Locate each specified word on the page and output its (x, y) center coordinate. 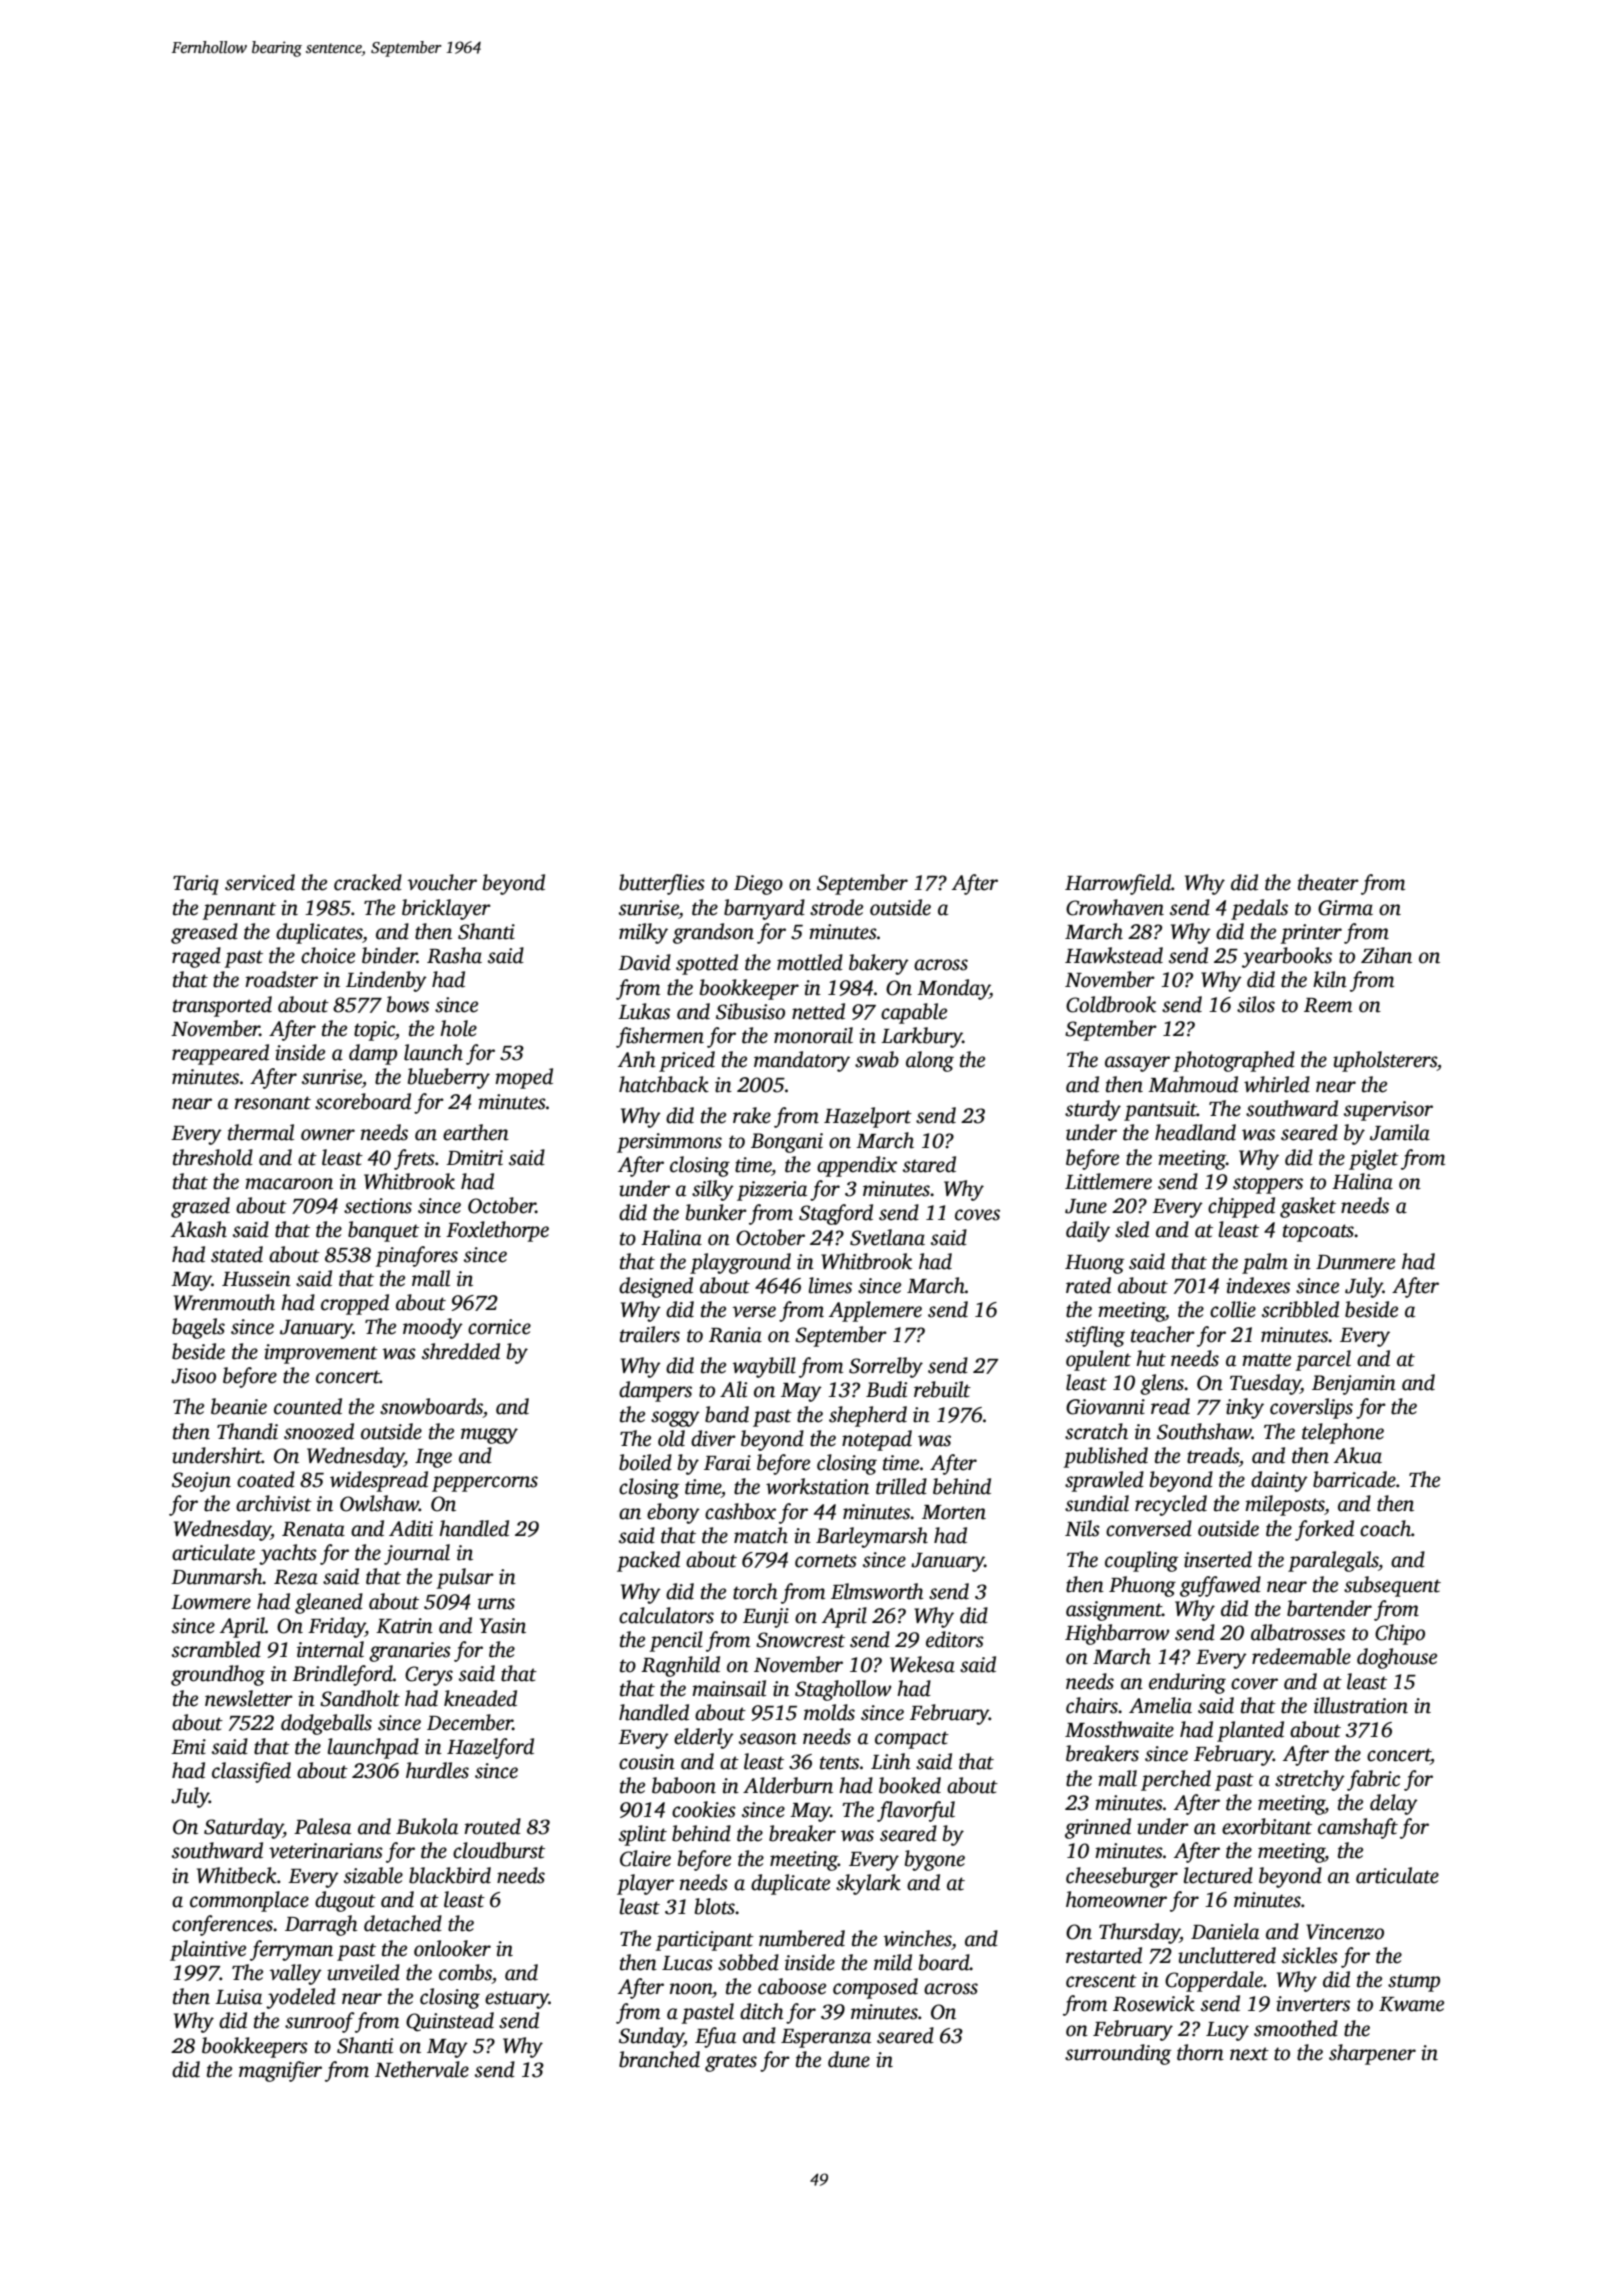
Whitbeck (237, 1875)
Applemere (875, 1311)
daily (1088, 1231)
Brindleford (342, 1675)
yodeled (301, 1998)
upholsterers (1385, 1061)
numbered (802, 1938)
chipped (1241, 1207)
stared (929, 1164)
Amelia (1160, 1705)
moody (433, 1328)
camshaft (1358, 1828)
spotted (707, 964)
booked (910, 1785)
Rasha (454, 955)
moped (524, 1078)
